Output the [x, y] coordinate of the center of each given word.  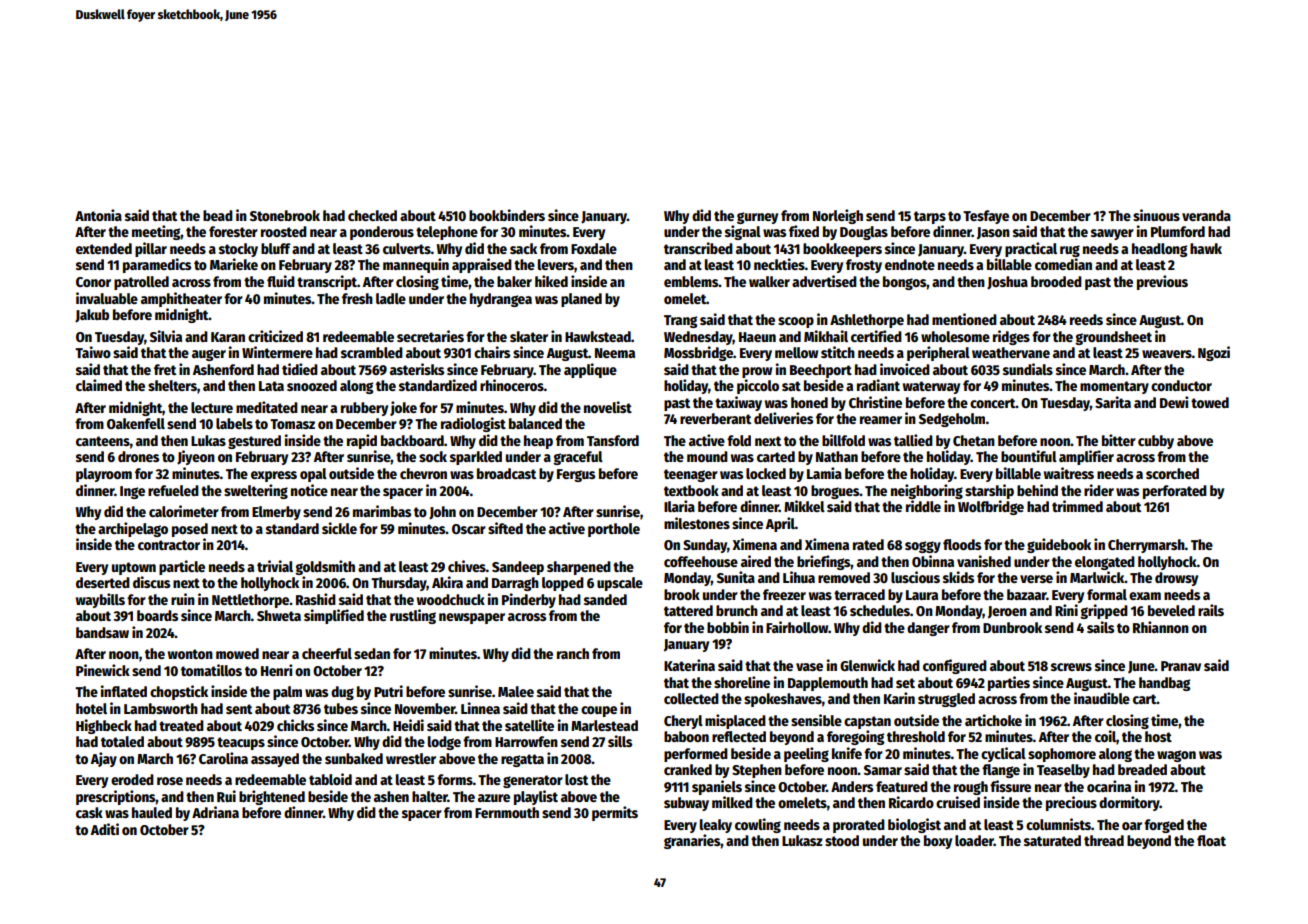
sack [523, 248]
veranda [1206, 215]
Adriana [215, 812]
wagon [1176, 756]
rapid [362, 441]
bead [218, 215]
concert [993, 403]
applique [590, 370]
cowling [758, 825]
